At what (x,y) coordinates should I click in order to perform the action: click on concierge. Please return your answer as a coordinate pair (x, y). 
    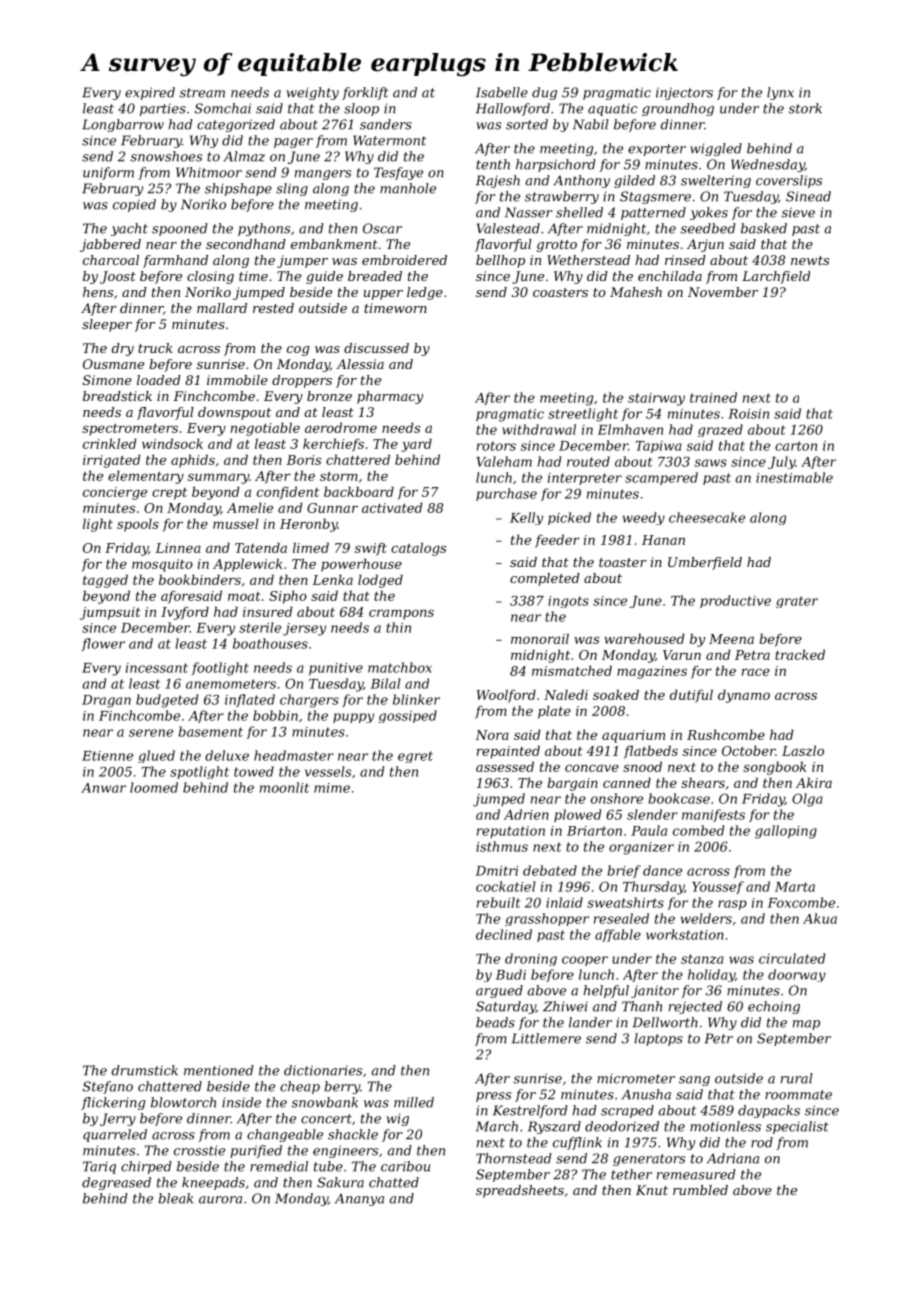
    Looking at the image, I should click on (115, 493).
